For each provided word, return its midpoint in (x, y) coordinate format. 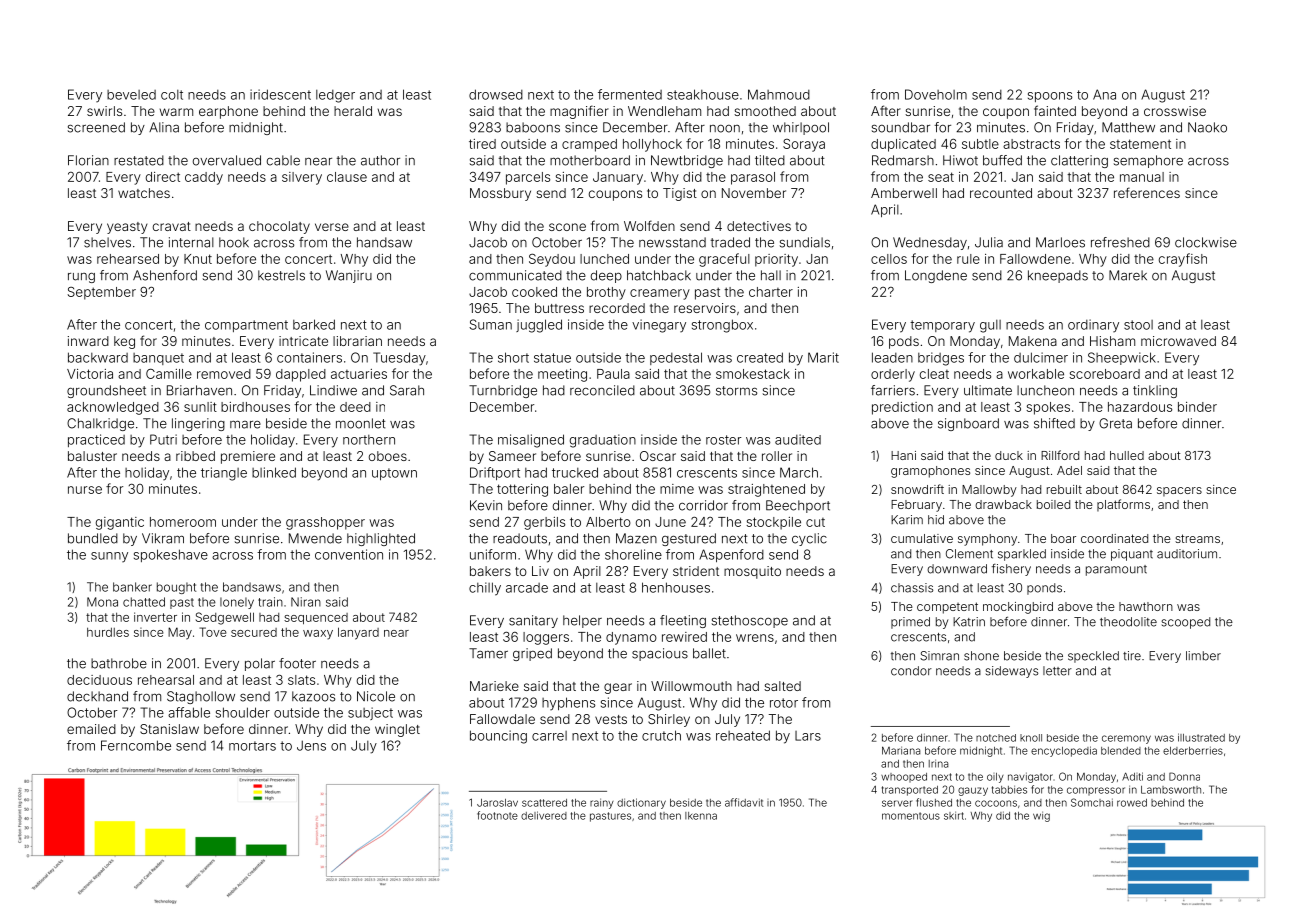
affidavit (744, 802)
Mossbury (500, 194)
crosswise (1175, 111)
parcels (528, 178)
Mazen (636, 538)
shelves (107, 242)
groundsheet (106, 391)
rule (968, 259)
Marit (823, 357)
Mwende (315, 538)
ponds (1044, 589)
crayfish (1183, 260)
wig (1041, 816)
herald (353, 111)
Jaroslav (497, 803)
